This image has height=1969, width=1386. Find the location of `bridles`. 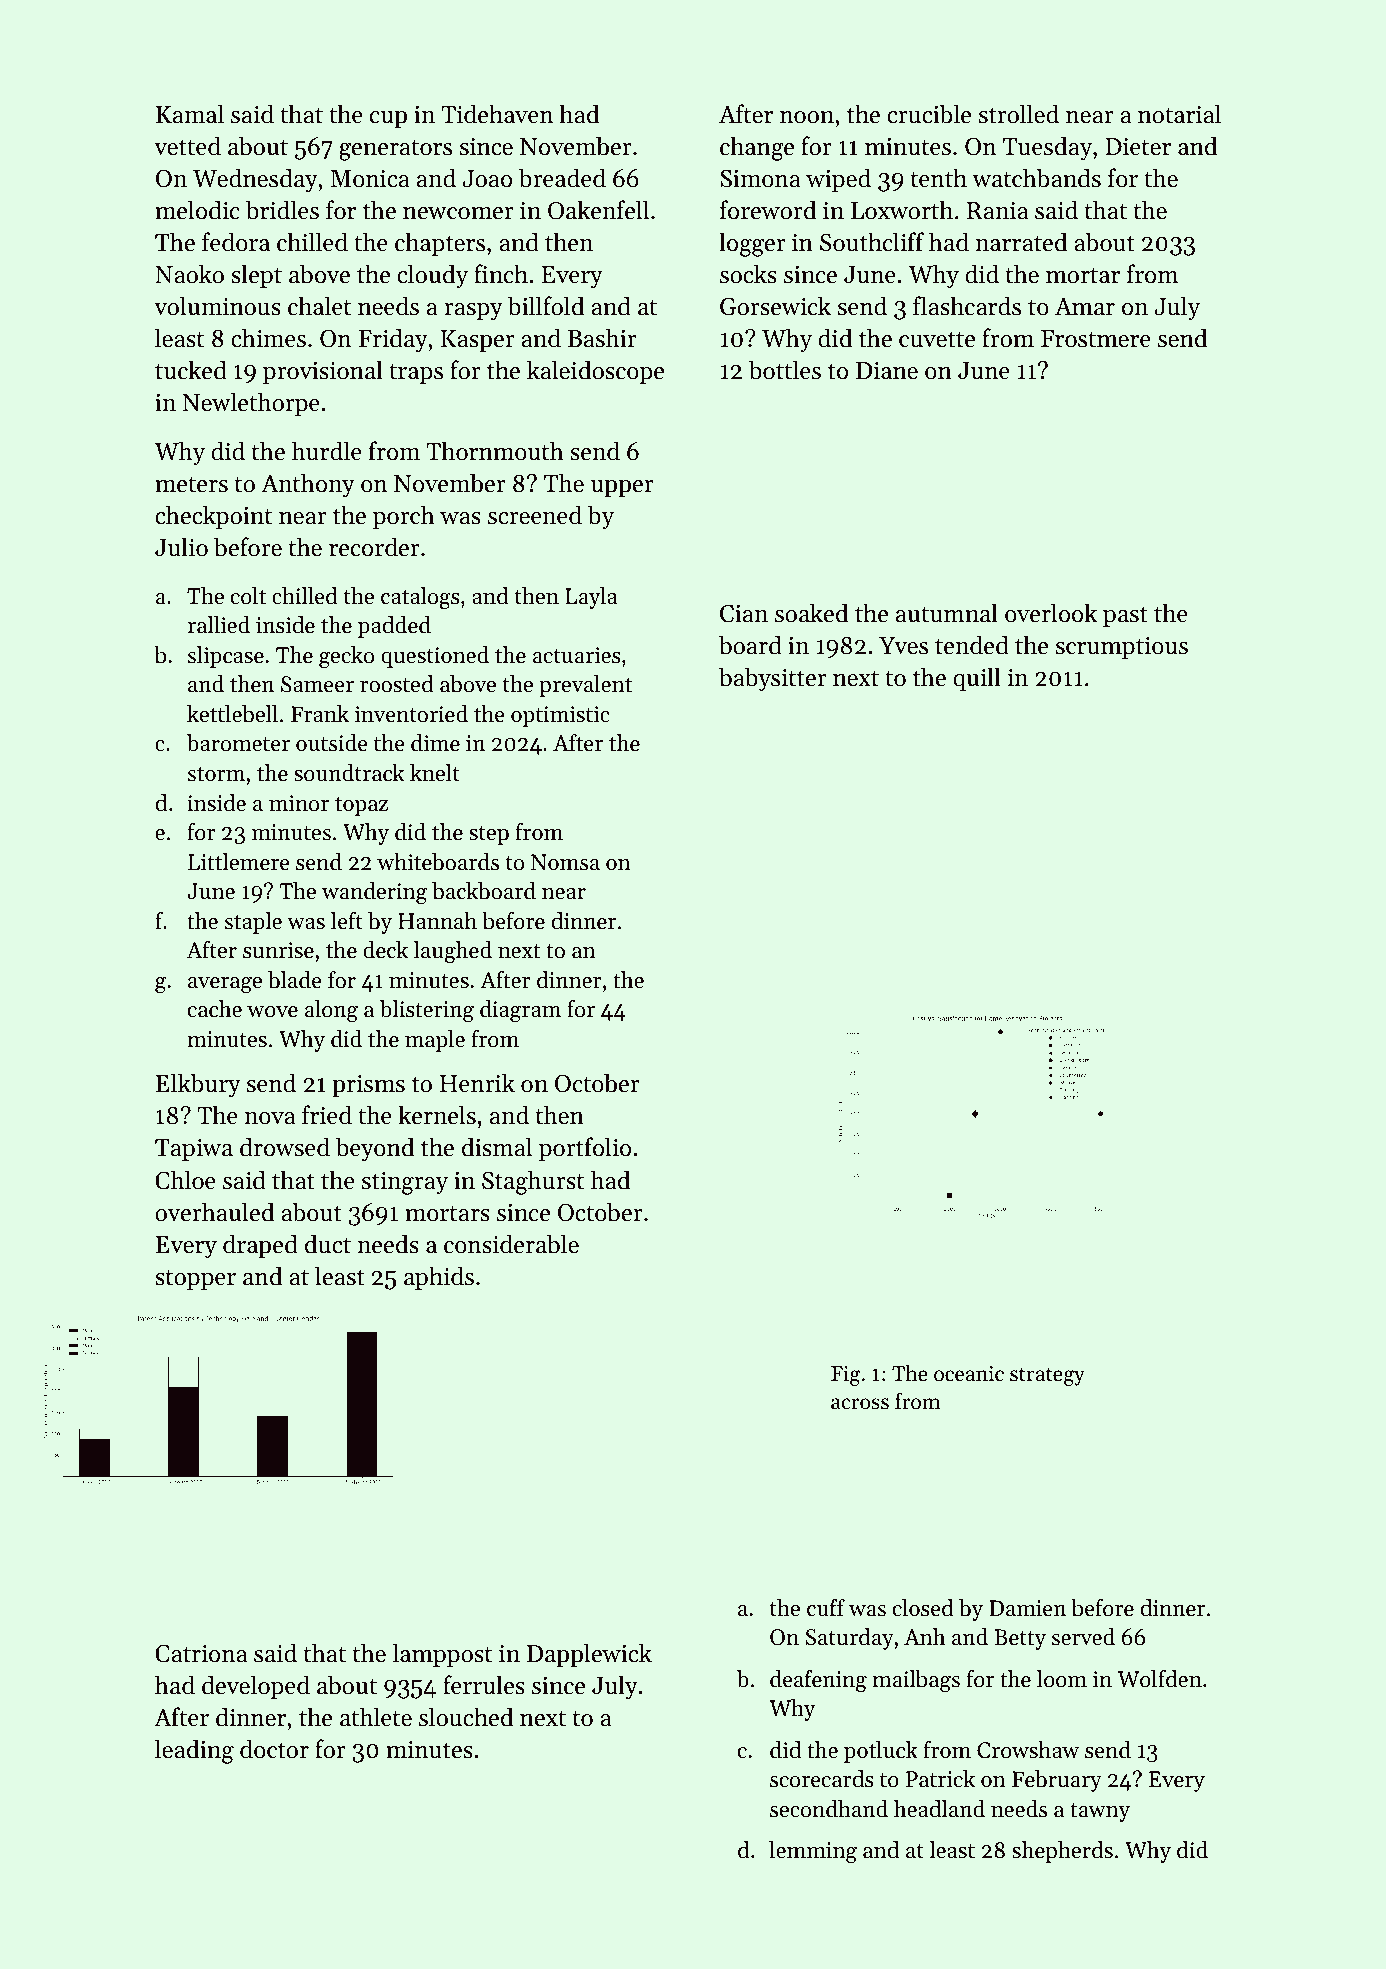

bridles is located at coordinates (282, 210).
